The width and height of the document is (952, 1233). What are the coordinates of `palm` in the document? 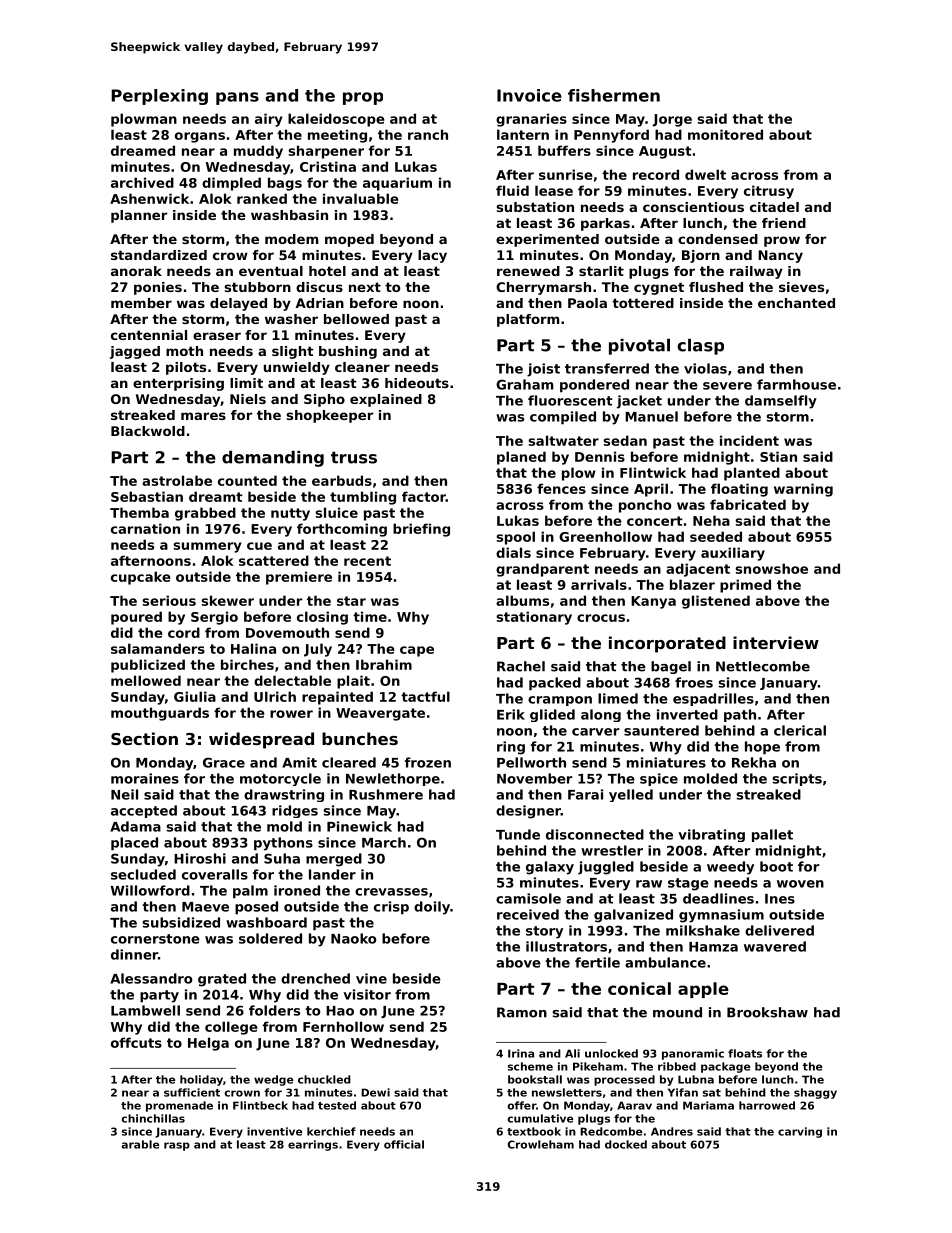 It's located at (250, 892).
